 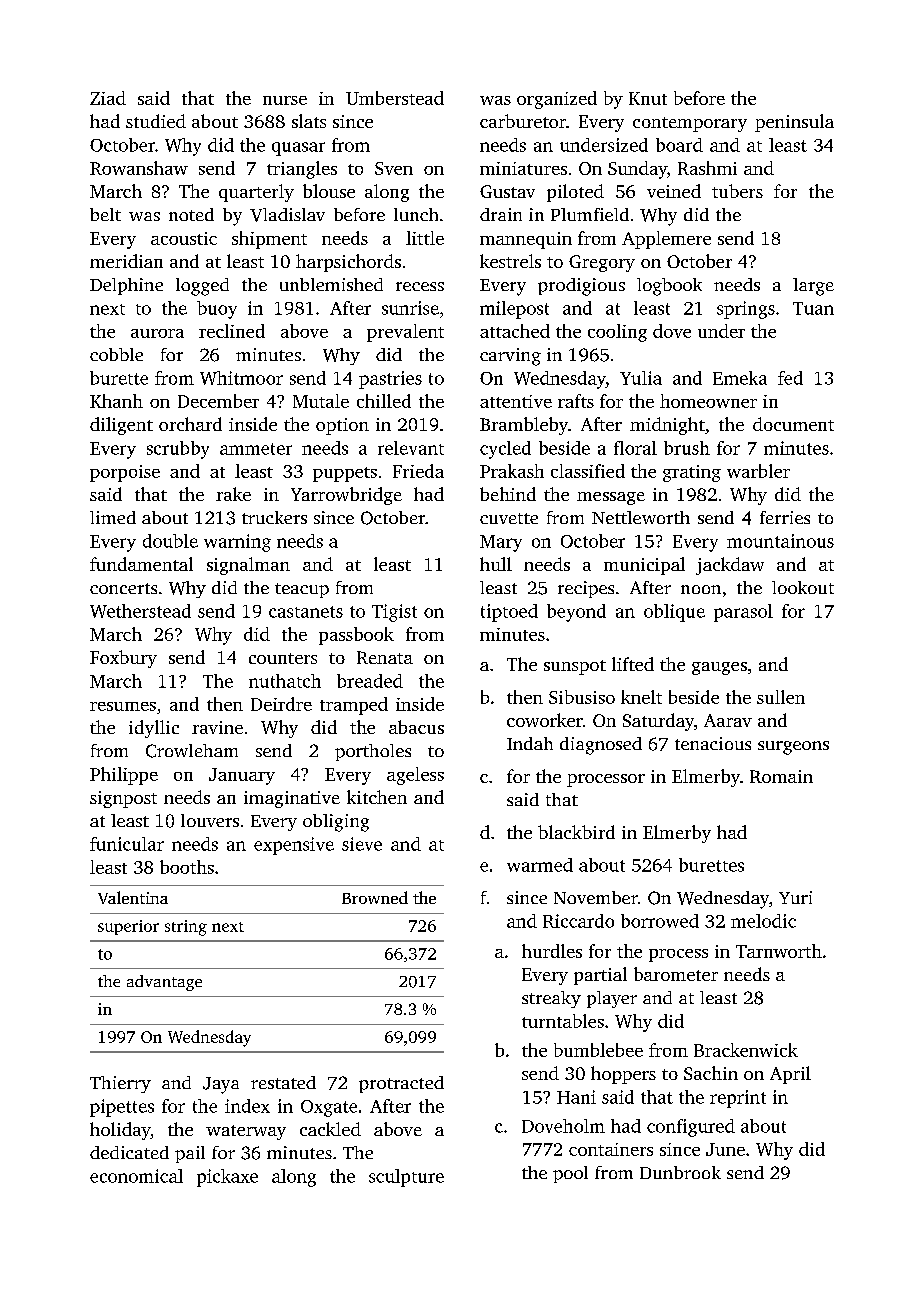 What do you see at coordinates (227, 1178) in the document?
I see `pickaxe` at bounding box center [227, 1178].
